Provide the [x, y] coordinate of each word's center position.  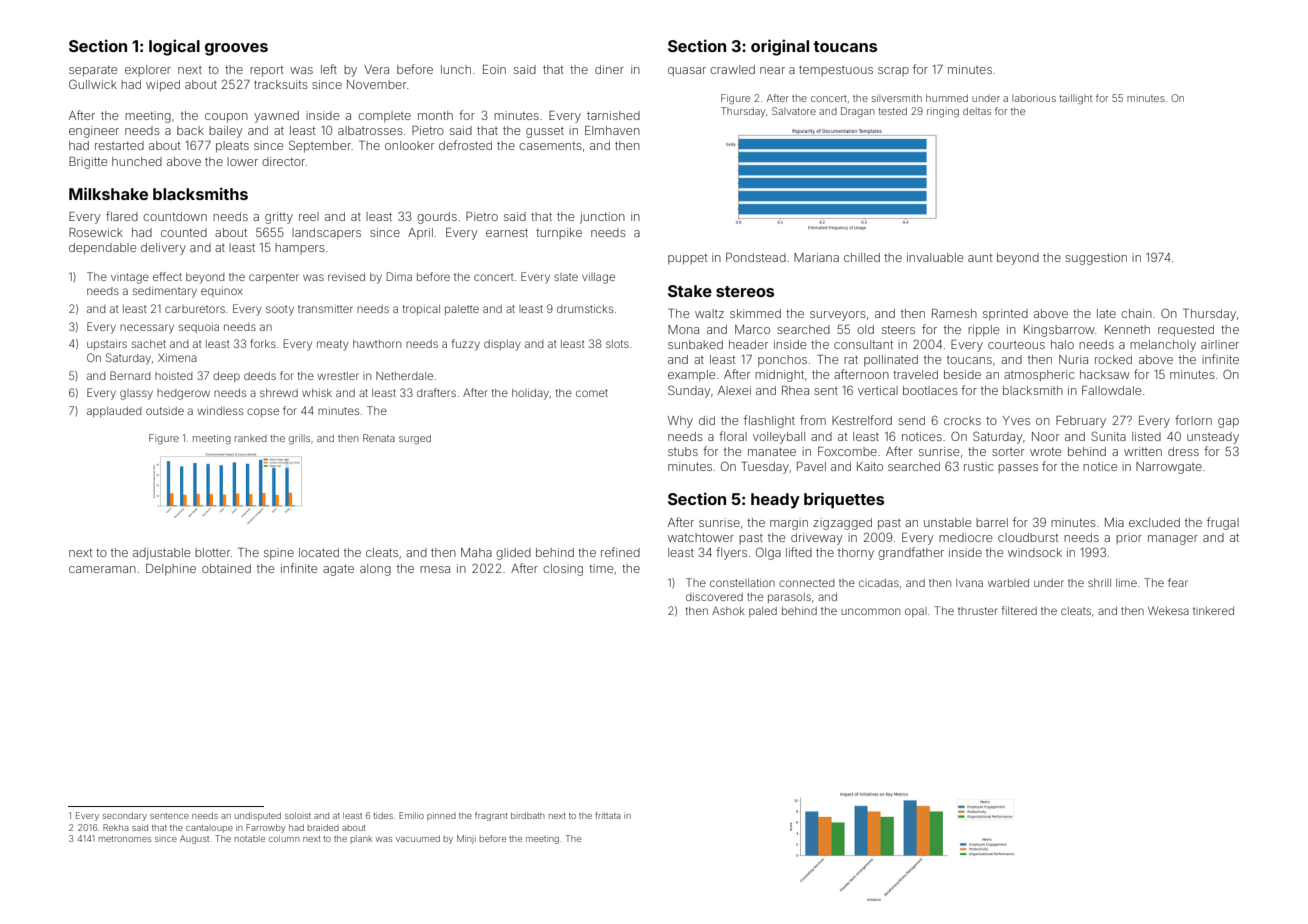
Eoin [494, 69]
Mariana [816, 257]
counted [184, 232]
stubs [683, 451]
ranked [251, 438]
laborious [1034, 98]
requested [1186, 331]
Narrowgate [1169, 468]
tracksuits [281, 84]
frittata [608, 815]
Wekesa [1168, 610]
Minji [466, 839]
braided [323, 827]
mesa [435, 569]
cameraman [102, 569]
